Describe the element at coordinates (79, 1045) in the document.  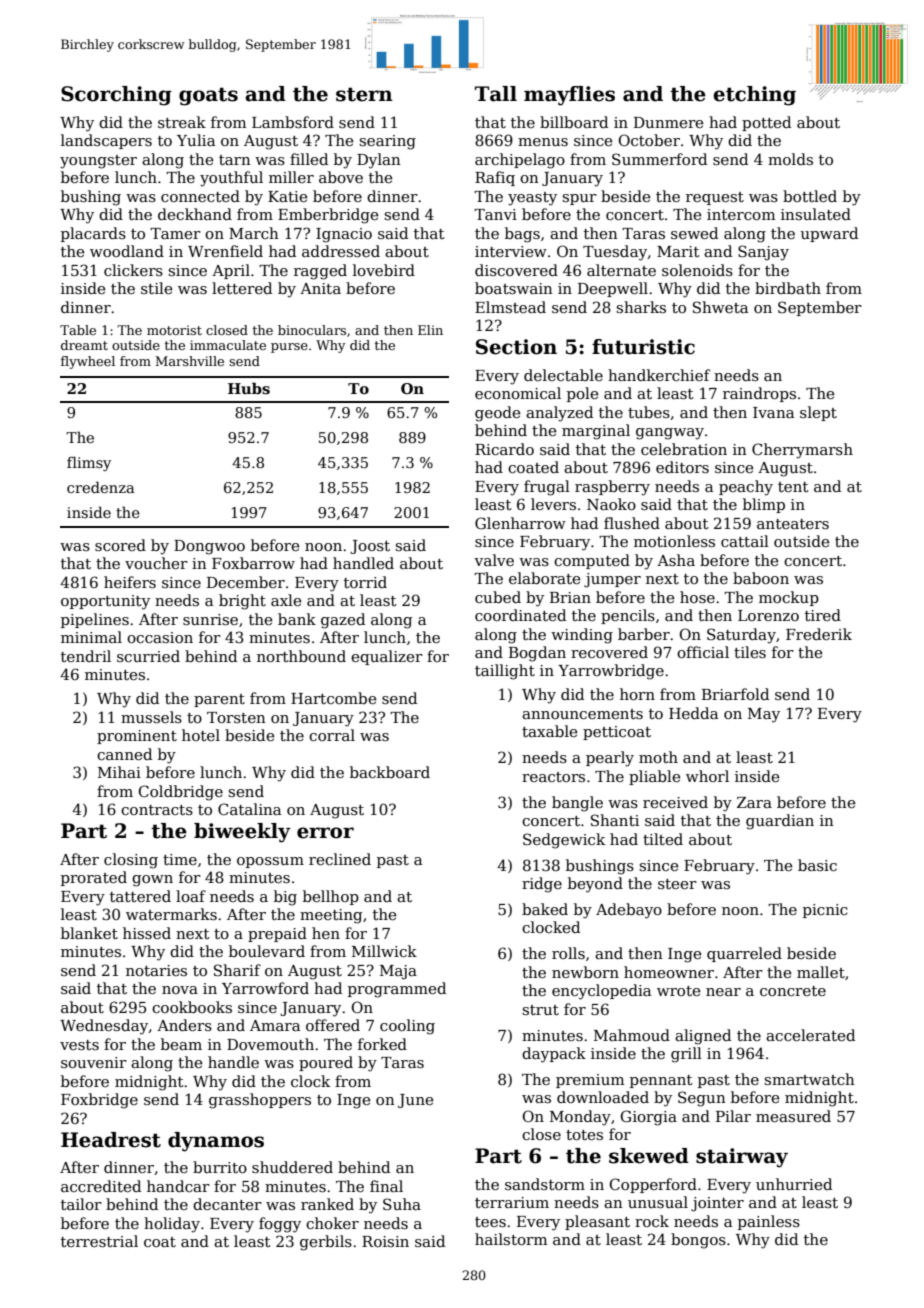
I see `vests` at that location.
